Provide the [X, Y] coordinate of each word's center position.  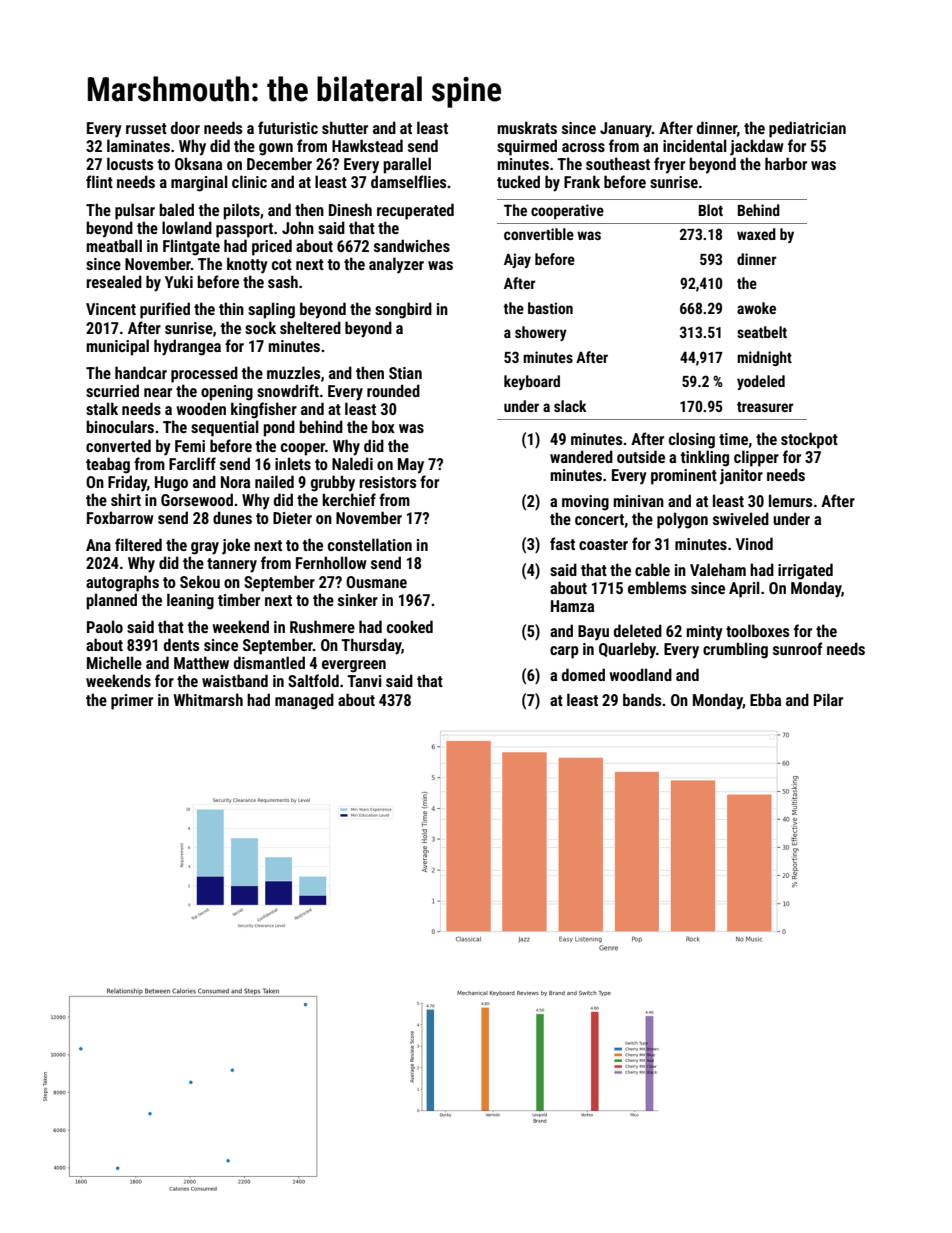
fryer [669, 165]
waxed [756, 234]
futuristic [288, 127]
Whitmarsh [208, 699]
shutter [345, 127]
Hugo [171, 484]
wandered [581, 456]
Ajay [517, 260]
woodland [640, 674]
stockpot [809, 440]
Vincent [111, 309]
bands [642, 699]
